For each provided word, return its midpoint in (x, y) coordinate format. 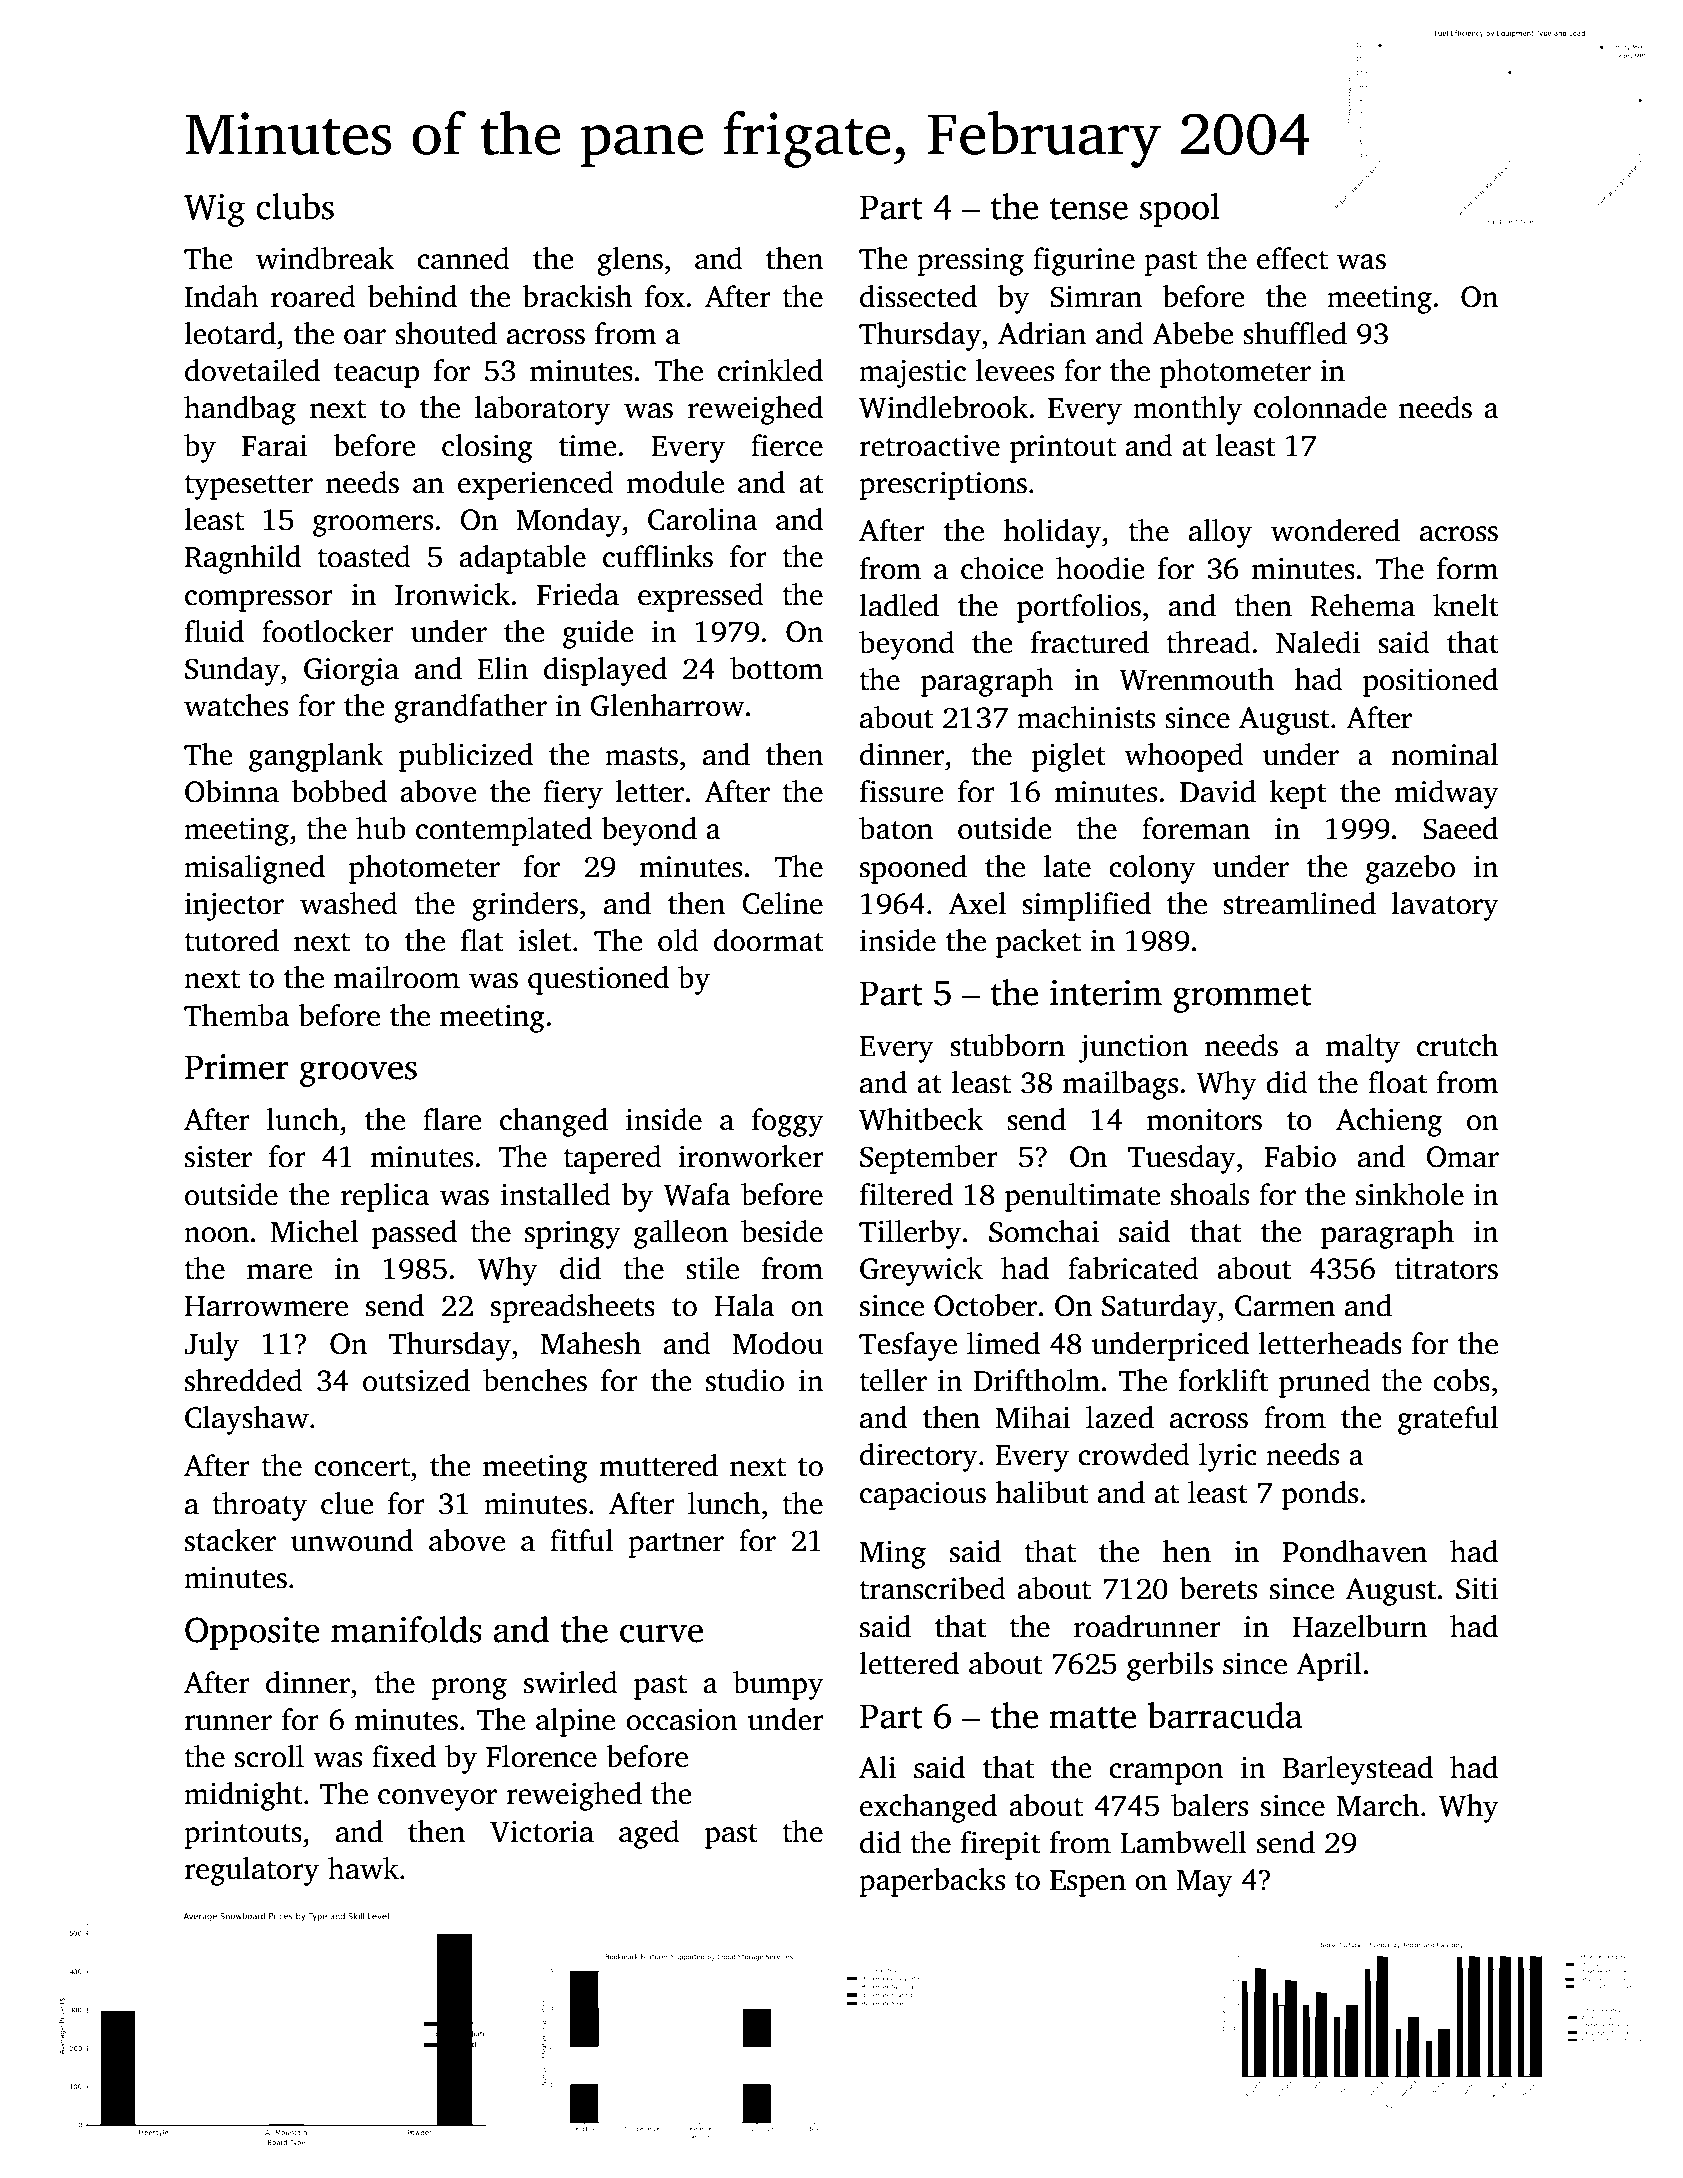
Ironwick (452, 594)
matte (1092, 1718)
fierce (787, 445)
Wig (214, 210)
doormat (769, 940)
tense (1089, 208)
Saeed (1460, 828)
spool (1180, 210)
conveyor (437, 1800)
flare (452, 1119)
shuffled (1295, 333)
